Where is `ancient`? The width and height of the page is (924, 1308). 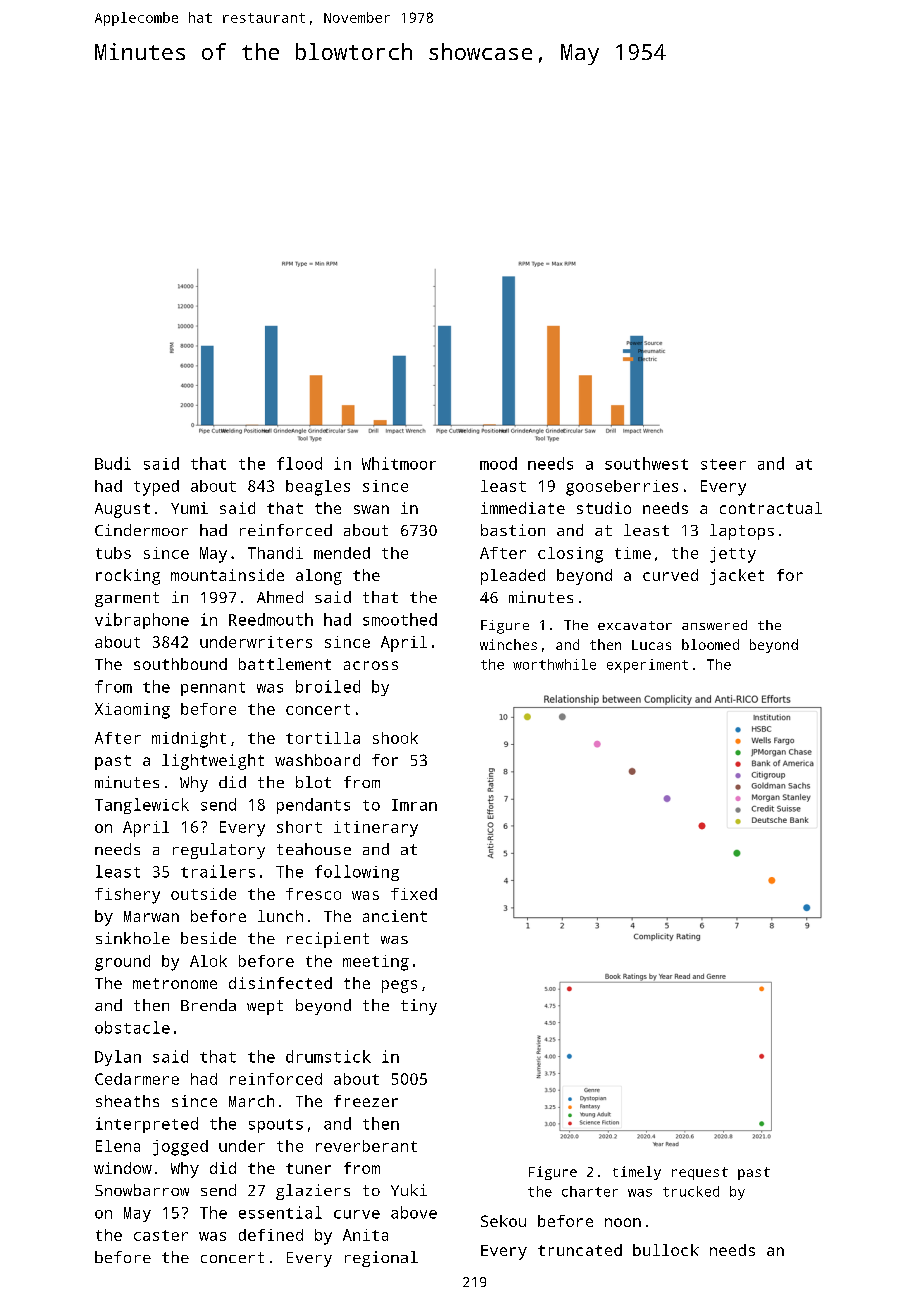
ancient is located at coordinates (395, 916).
